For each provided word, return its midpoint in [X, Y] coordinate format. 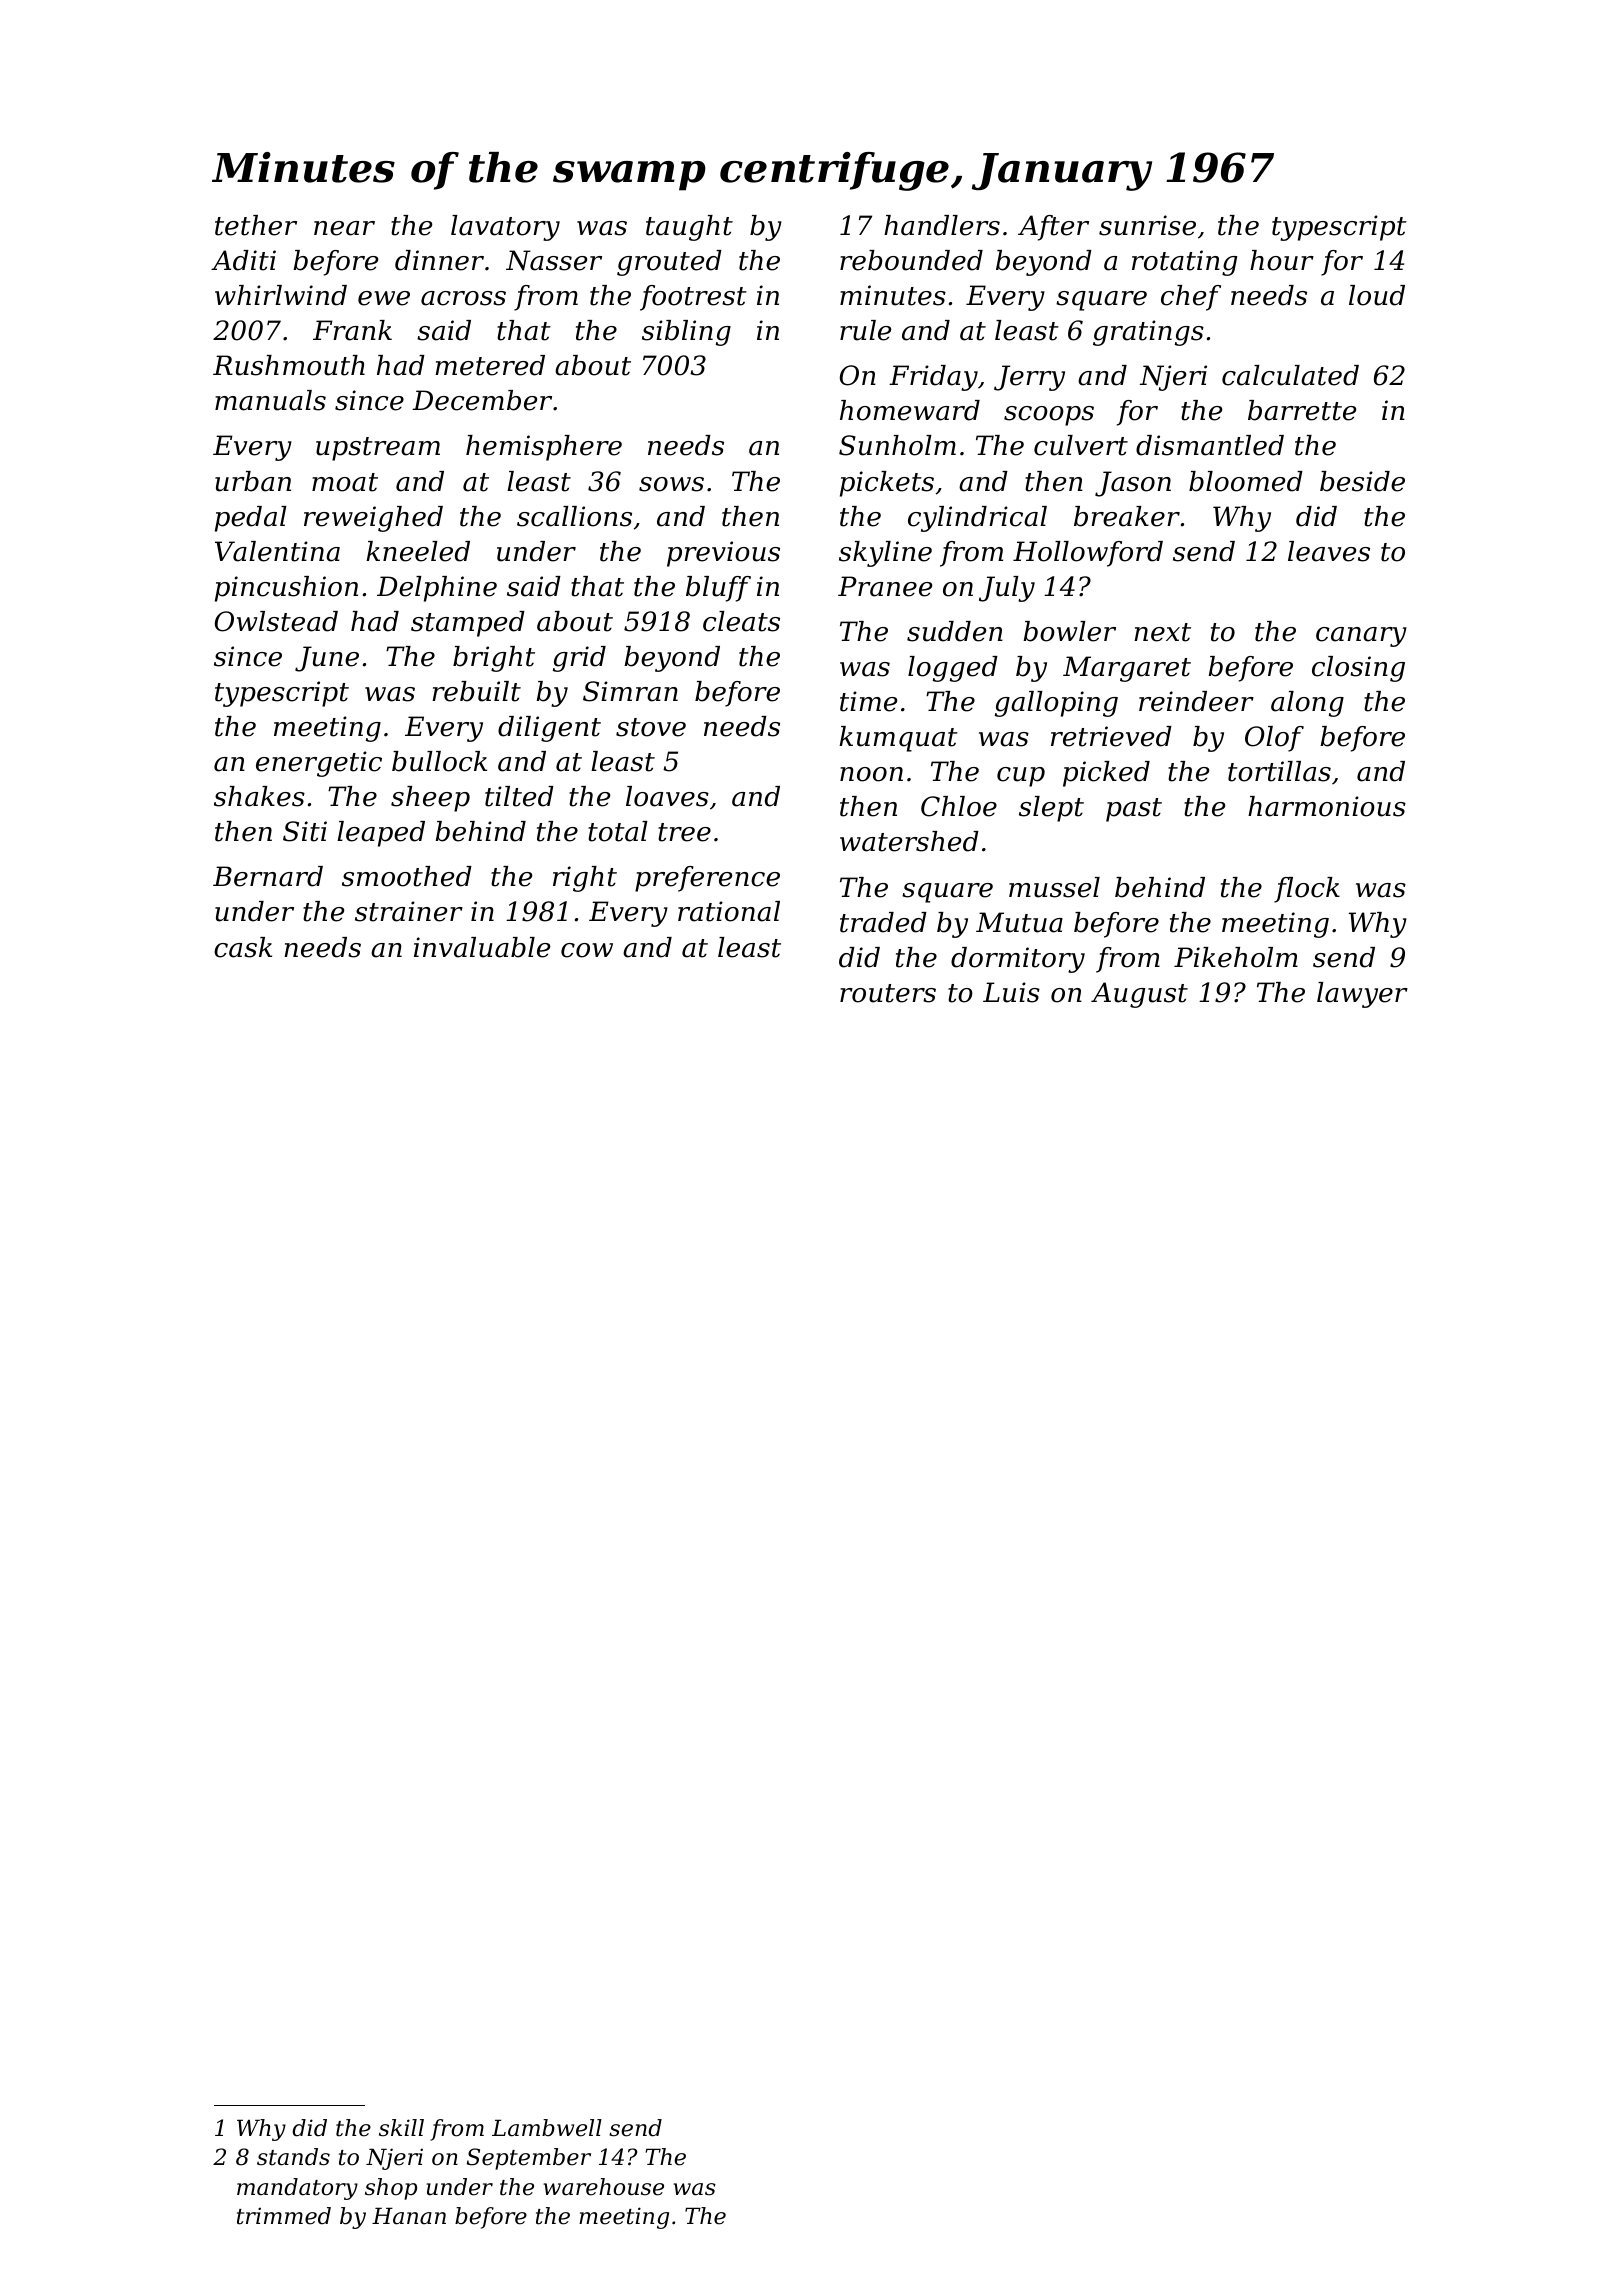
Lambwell [547, 2128]
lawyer [1362, 995]
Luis [1011, 992]
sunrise [1147, 225]
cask [243, 947]
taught [689, 228]
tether [256, 225]
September [529, 2159]
